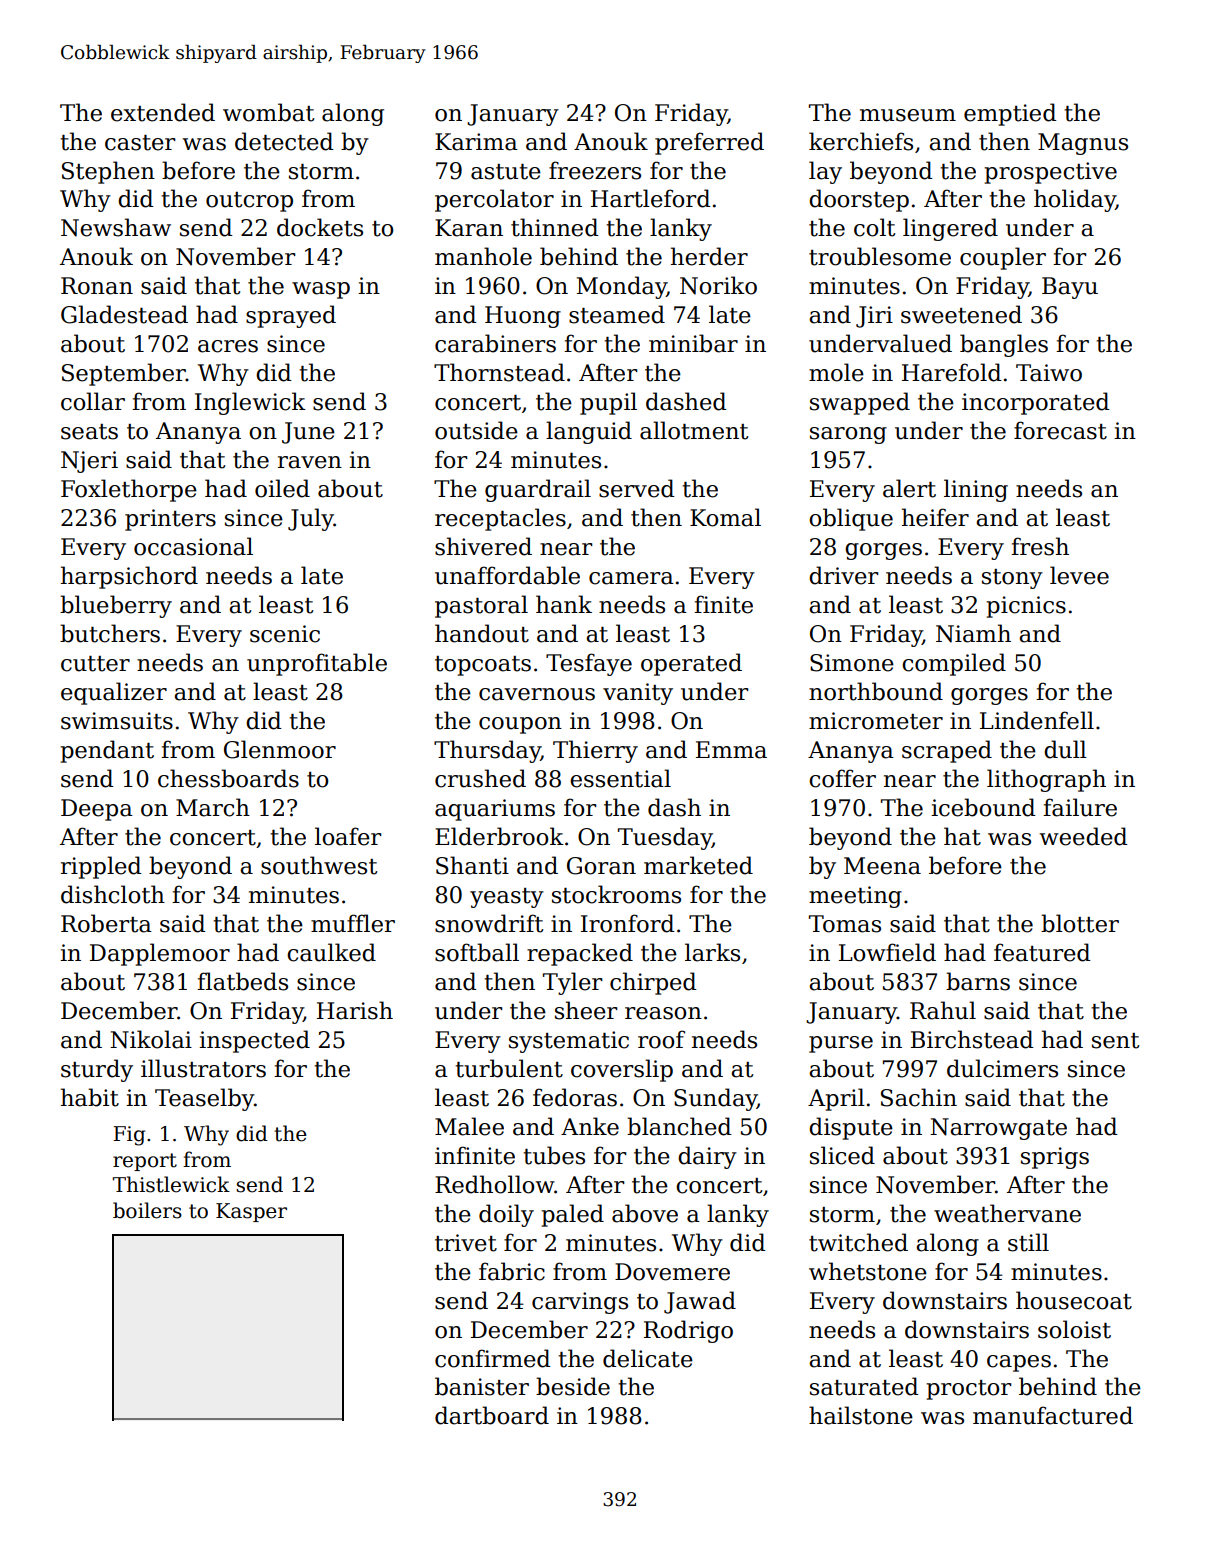 The height and width of the screenshot is (1559, 1205). What do you see at coordinates (147, 1210) in the screenshot?
I see `boilers` at bounding box center [147, 1210].
